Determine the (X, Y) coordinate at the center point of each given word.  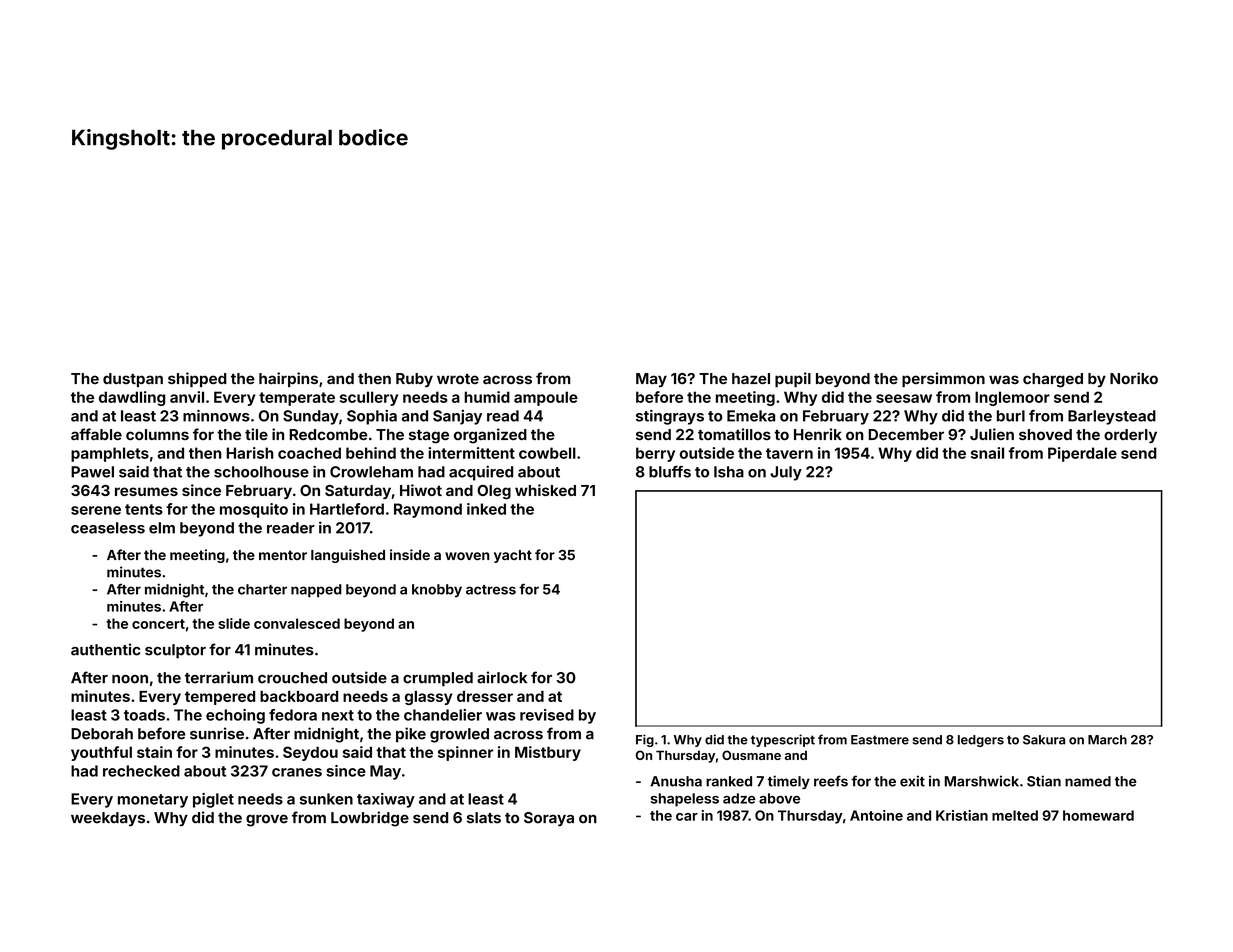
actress (491, 590)
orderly (1130, 436)
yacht (513, 556)
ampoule (546, 398)
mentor (283, 555)
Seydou (310, 753)
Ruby (414, 380)
